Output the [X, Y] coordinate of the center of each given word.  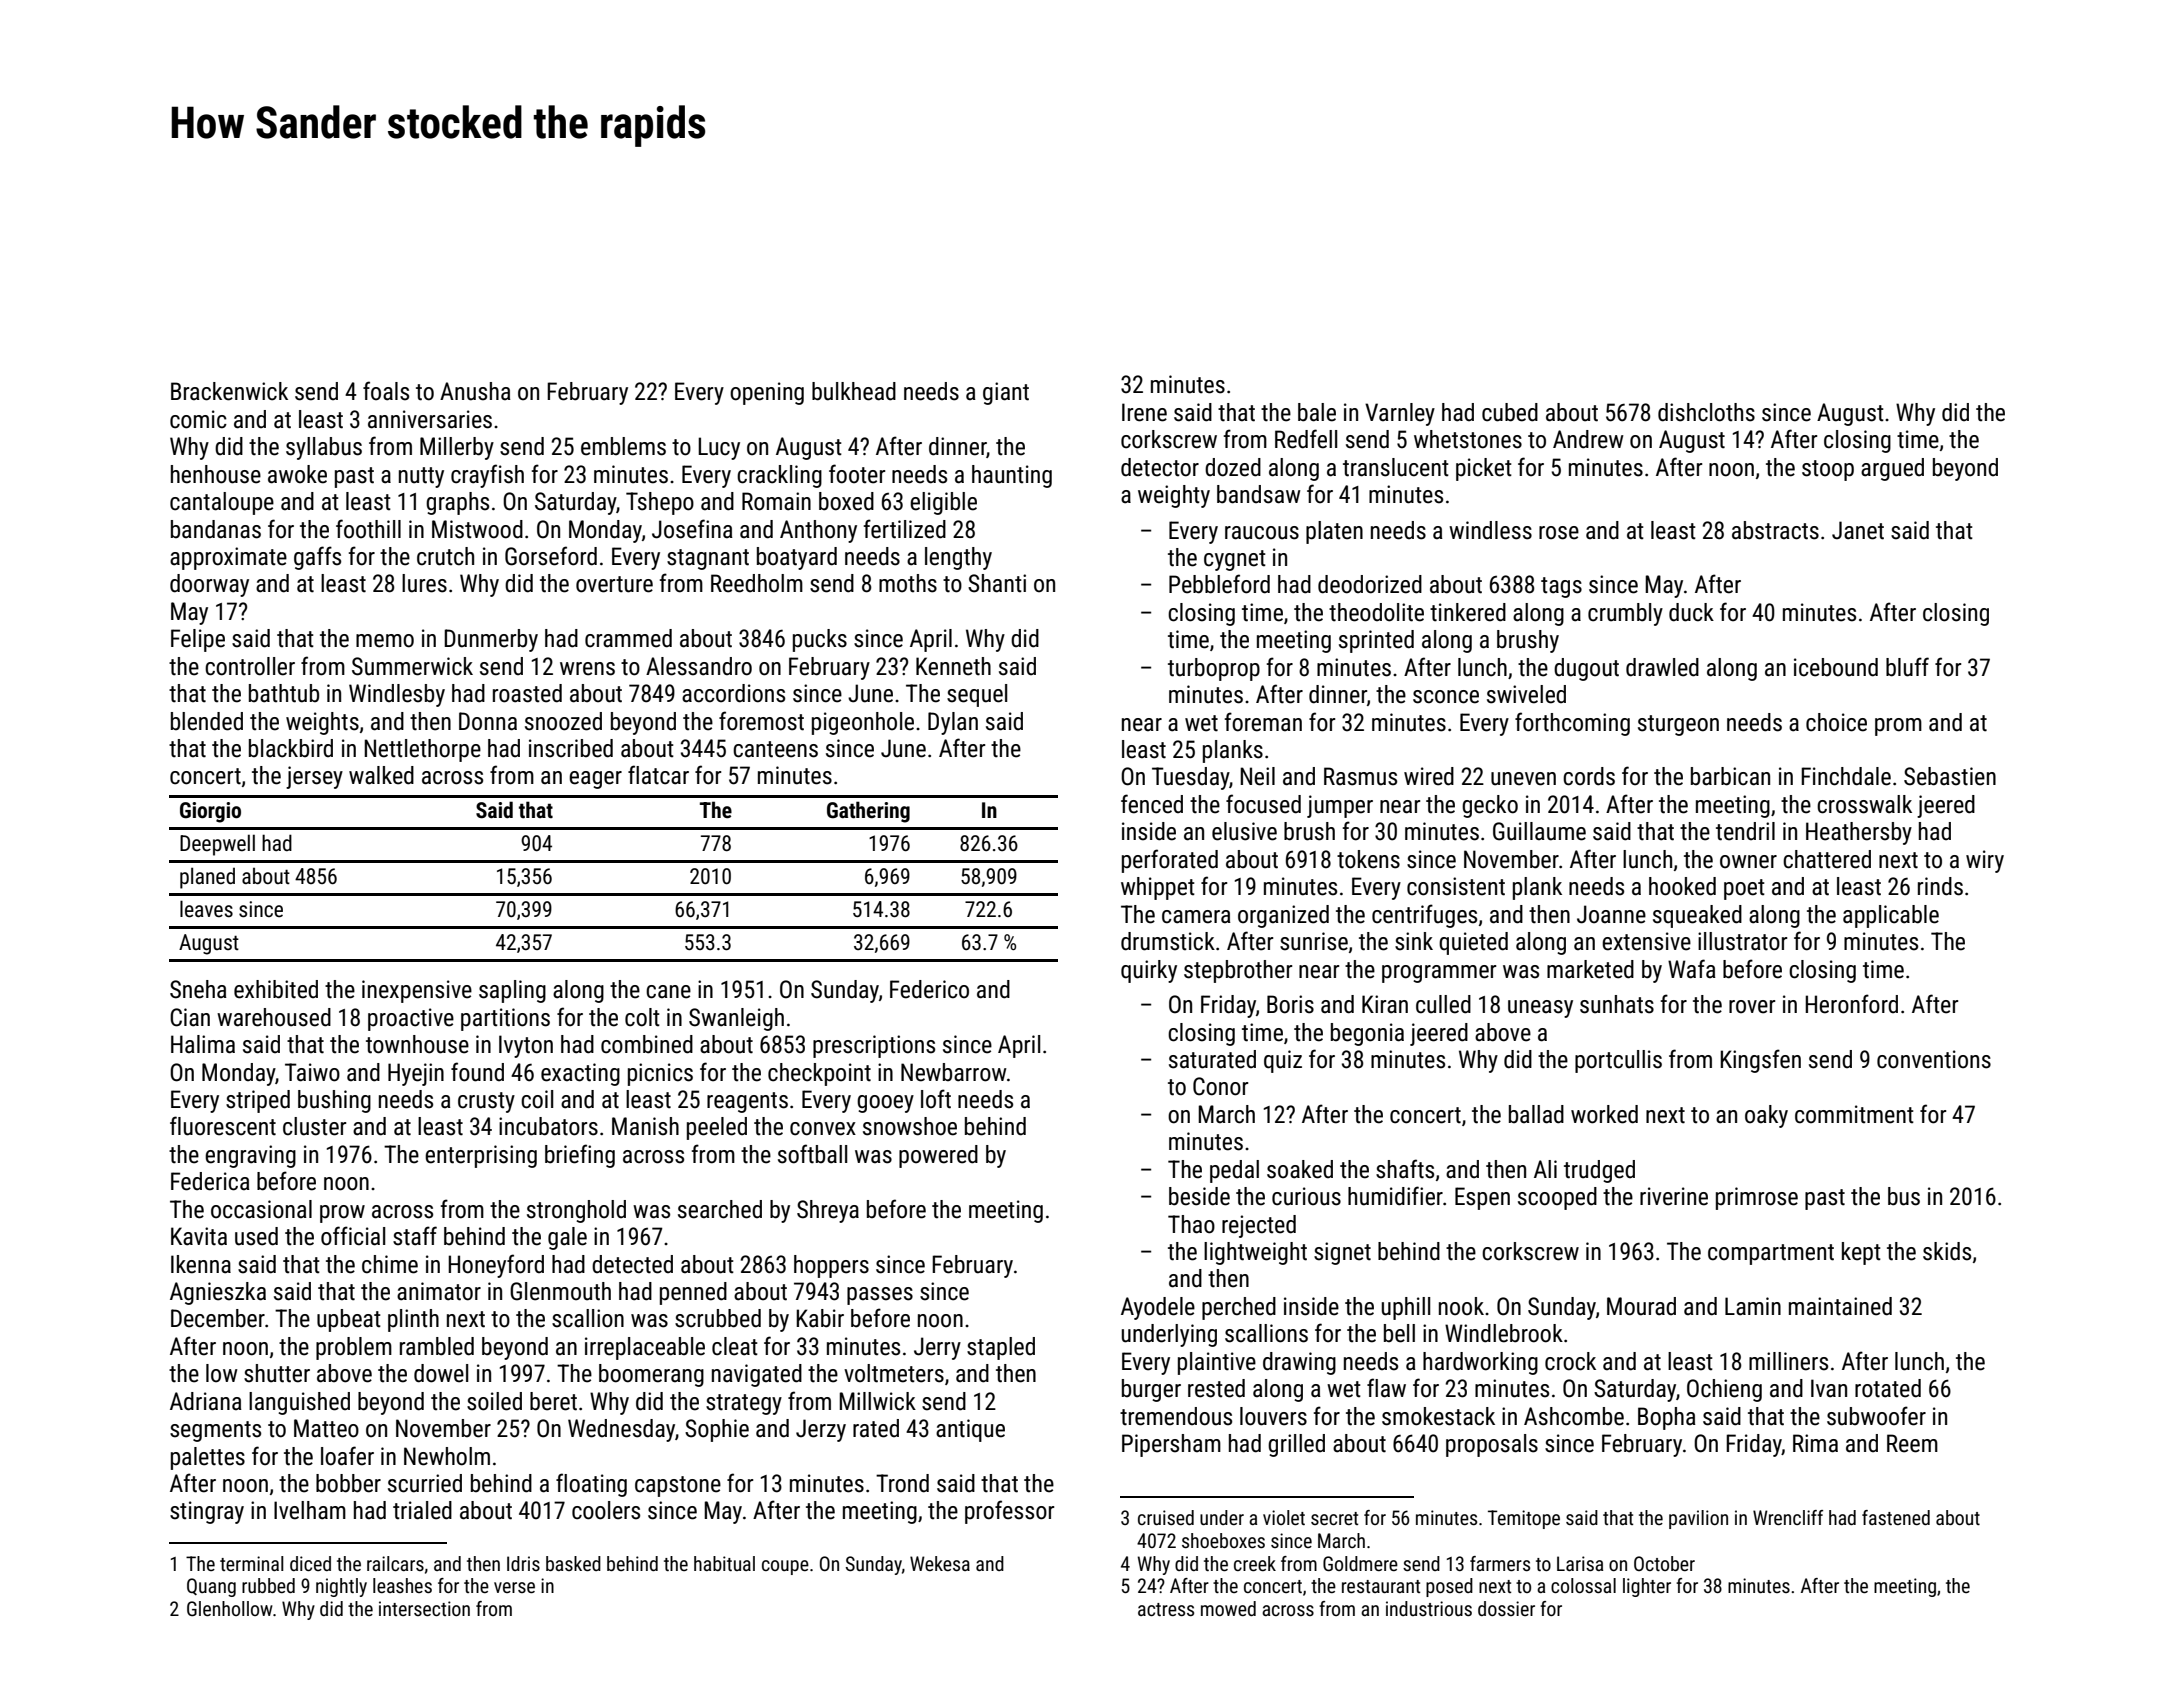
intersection [424, 1608]
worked [1604, 1114]
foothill [368, 529]
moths [908, 583]
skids [1947, 1251]
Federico [929, 989]
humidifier [1395, 1196]
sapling [512, 991]
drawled [1662, 667]
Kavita [199, 1236]
